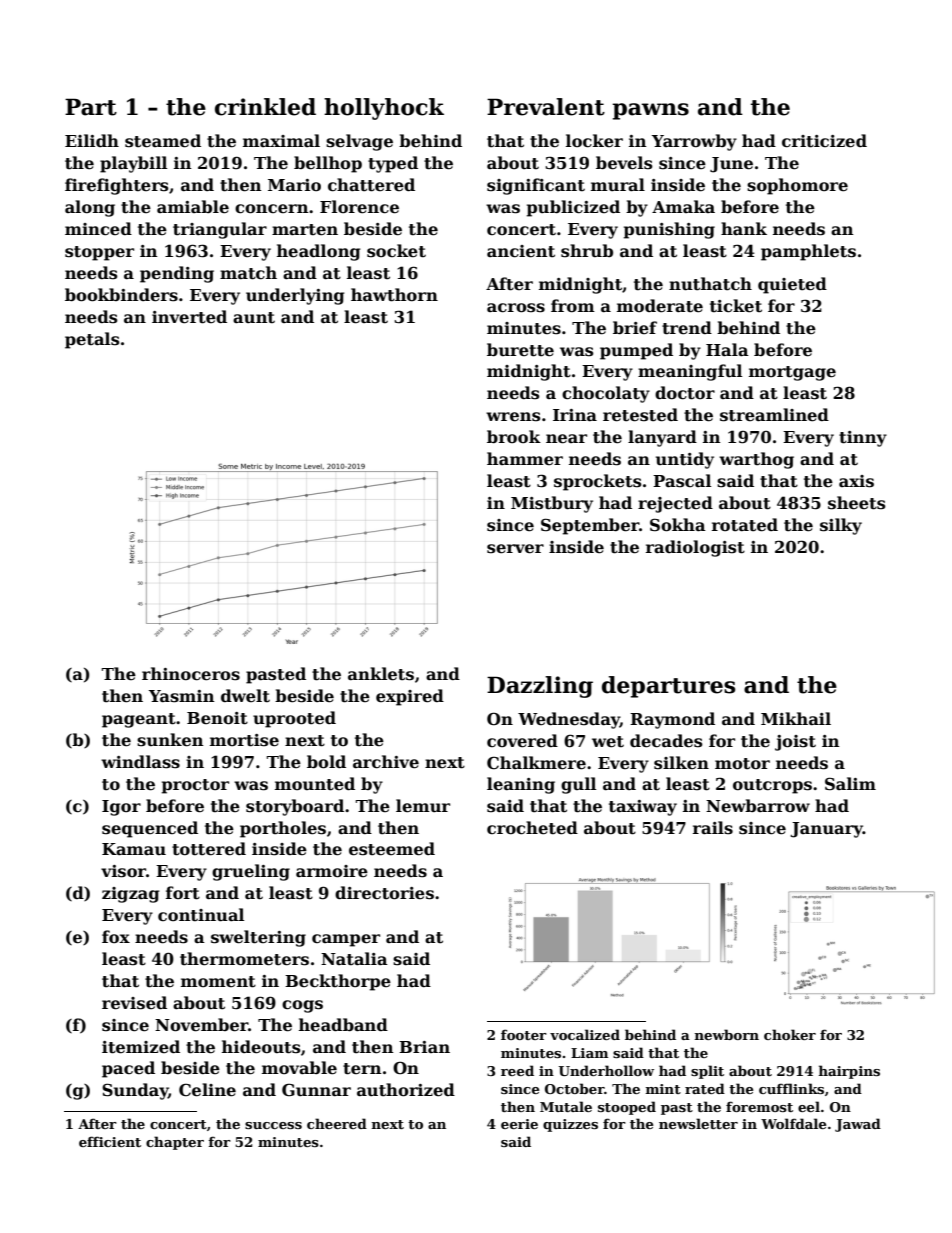  What do you see at coordinates (116, 936) in the page?
I see `fox` at bounding box center [116, 936].
